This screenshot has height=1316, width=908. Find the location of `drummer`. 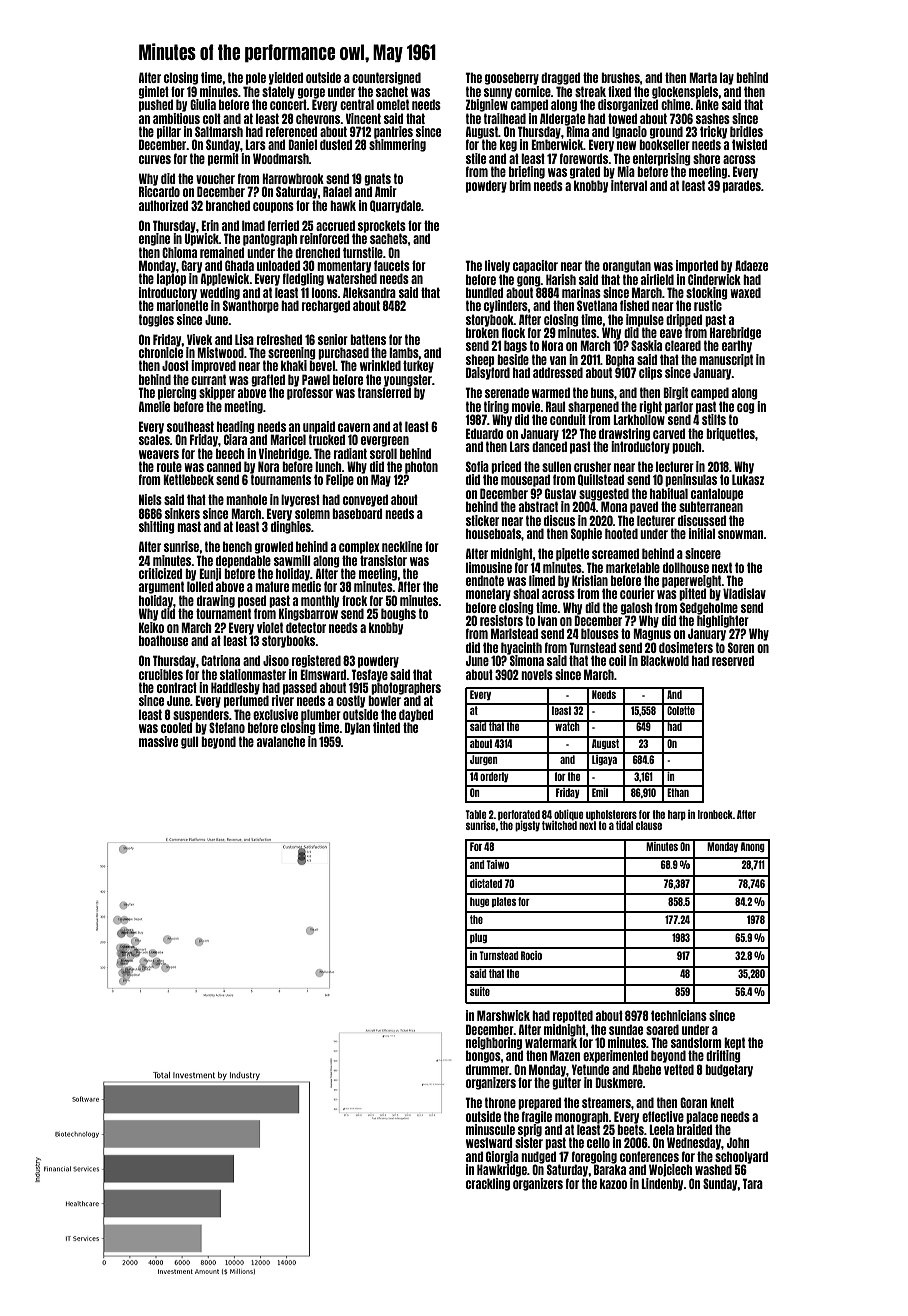

drummer is located at coordinates (487, 1069).
